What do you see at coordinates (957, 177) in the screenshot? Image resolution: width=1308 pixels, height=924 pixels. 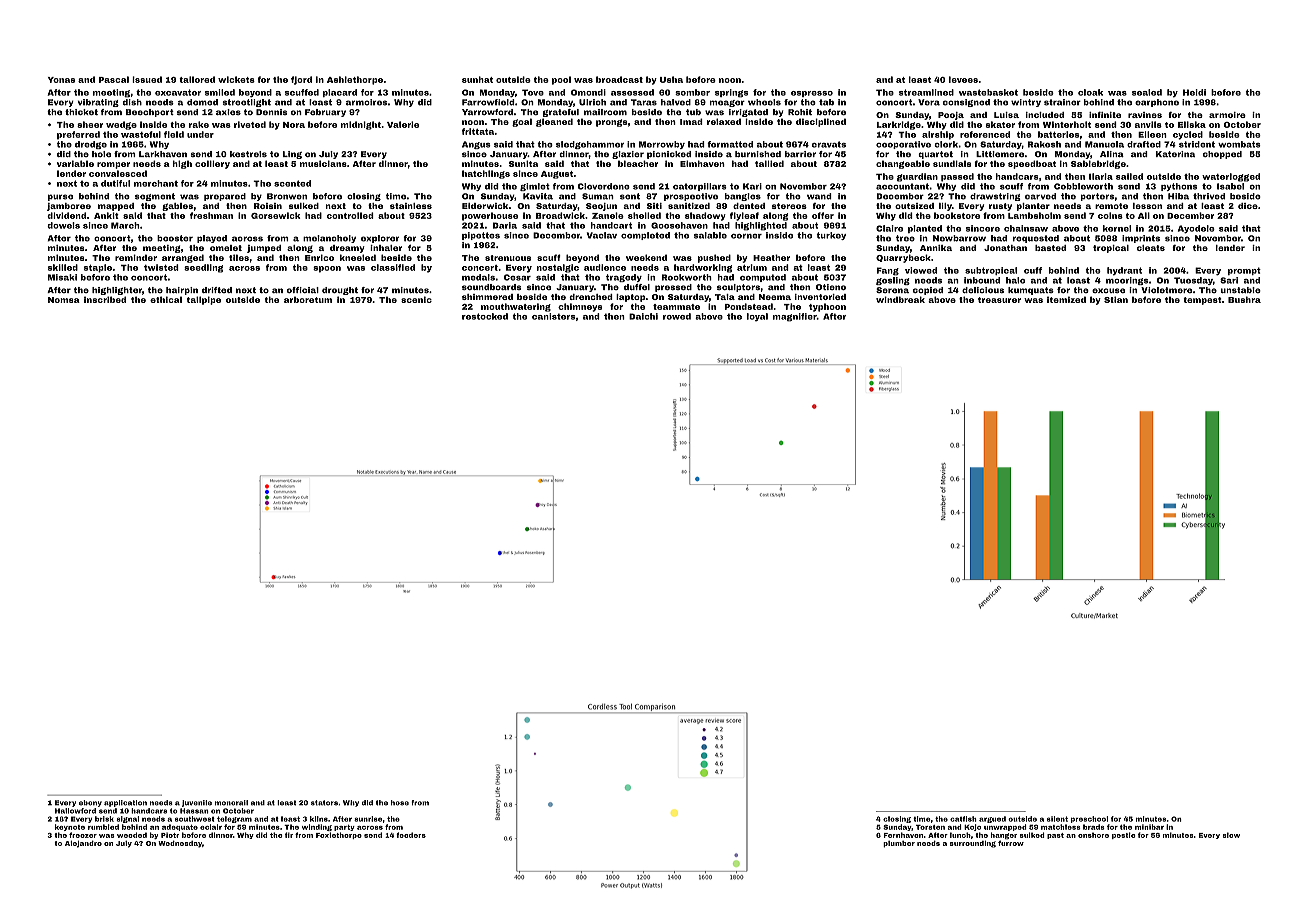 I see `passed` at bounding box center [957, 177].
